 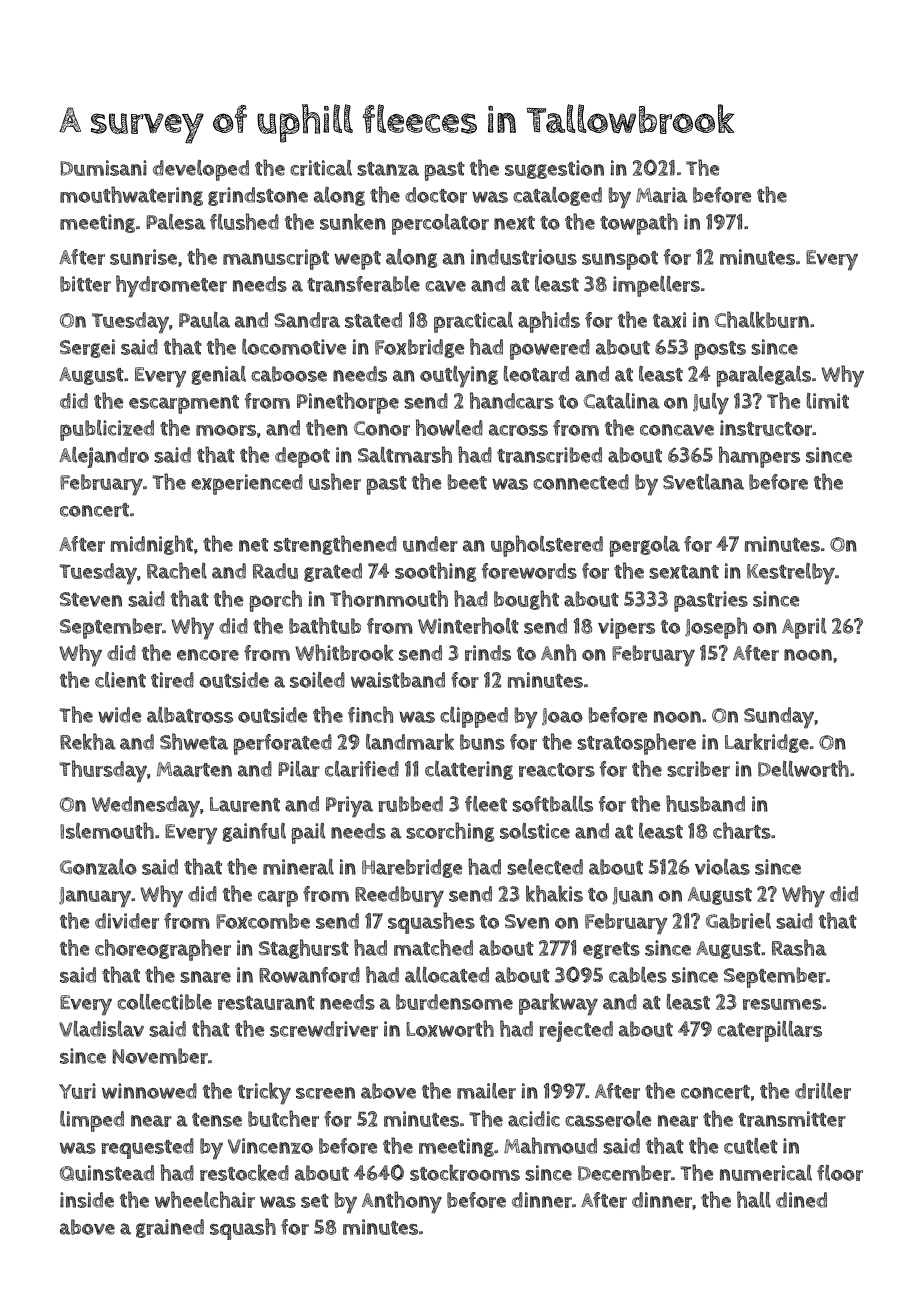 I want to click on beet, so click(x=467, y=482).
